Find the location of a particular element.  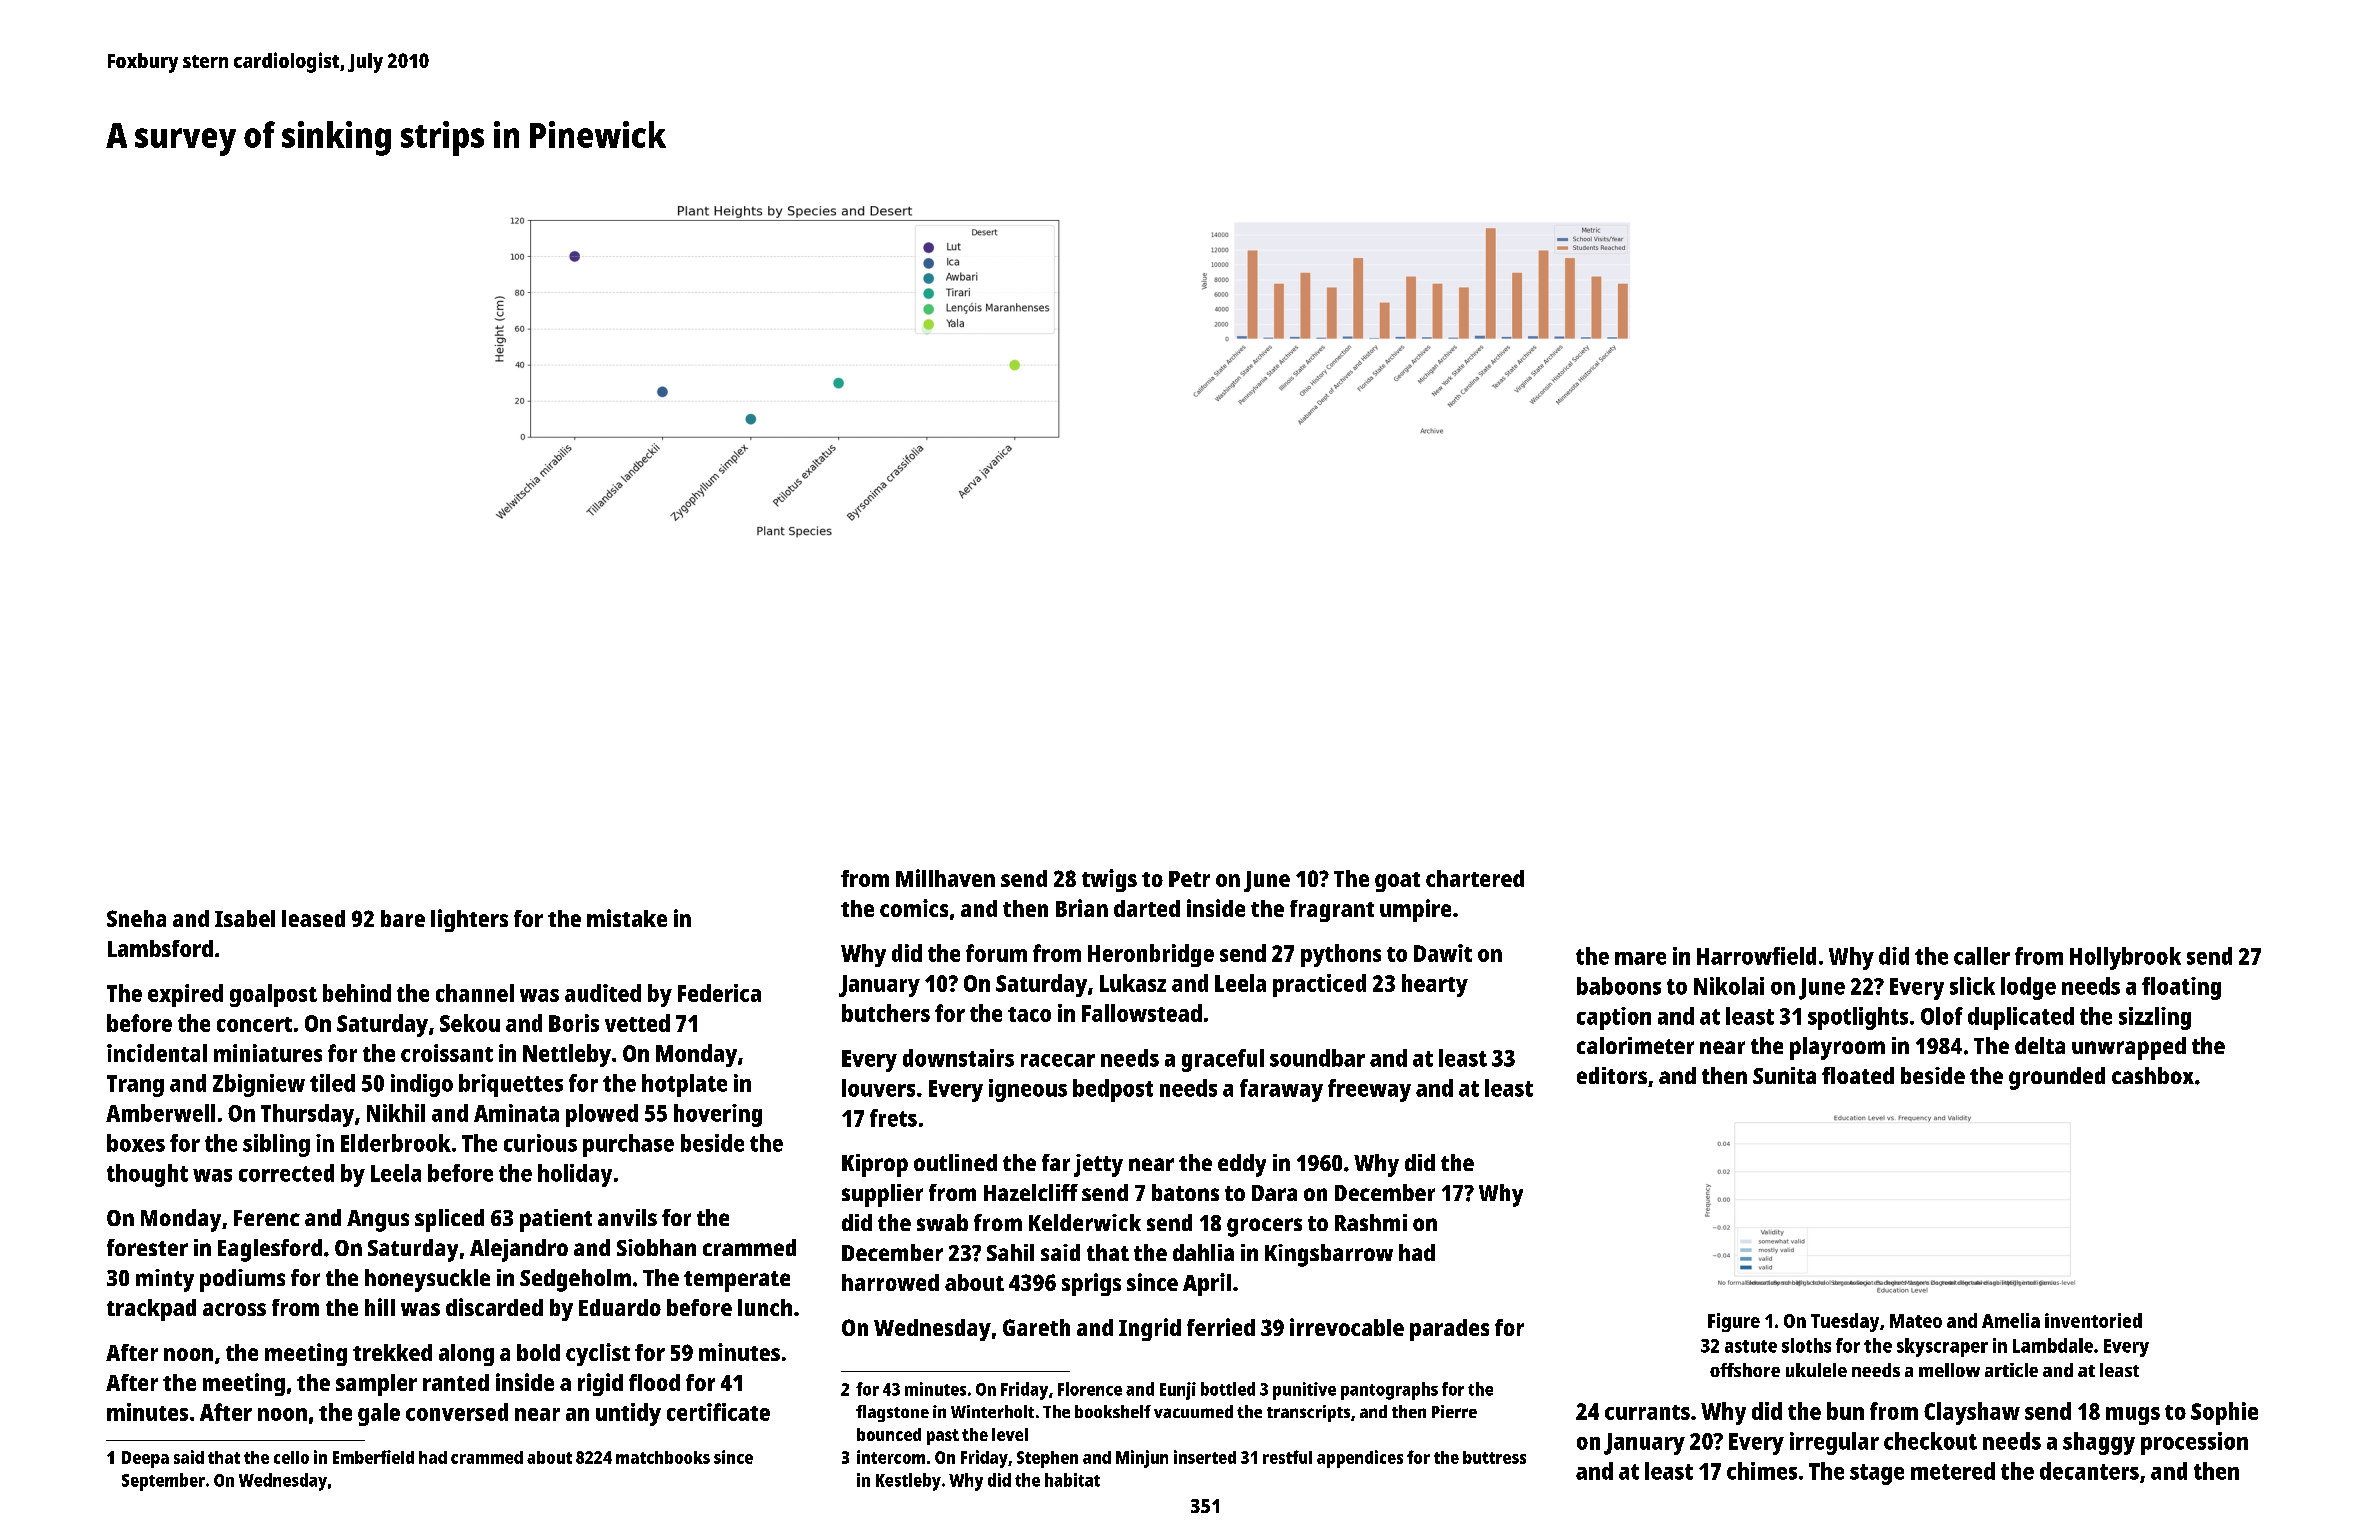

mellow is located at coordinates (1949, 1370).
